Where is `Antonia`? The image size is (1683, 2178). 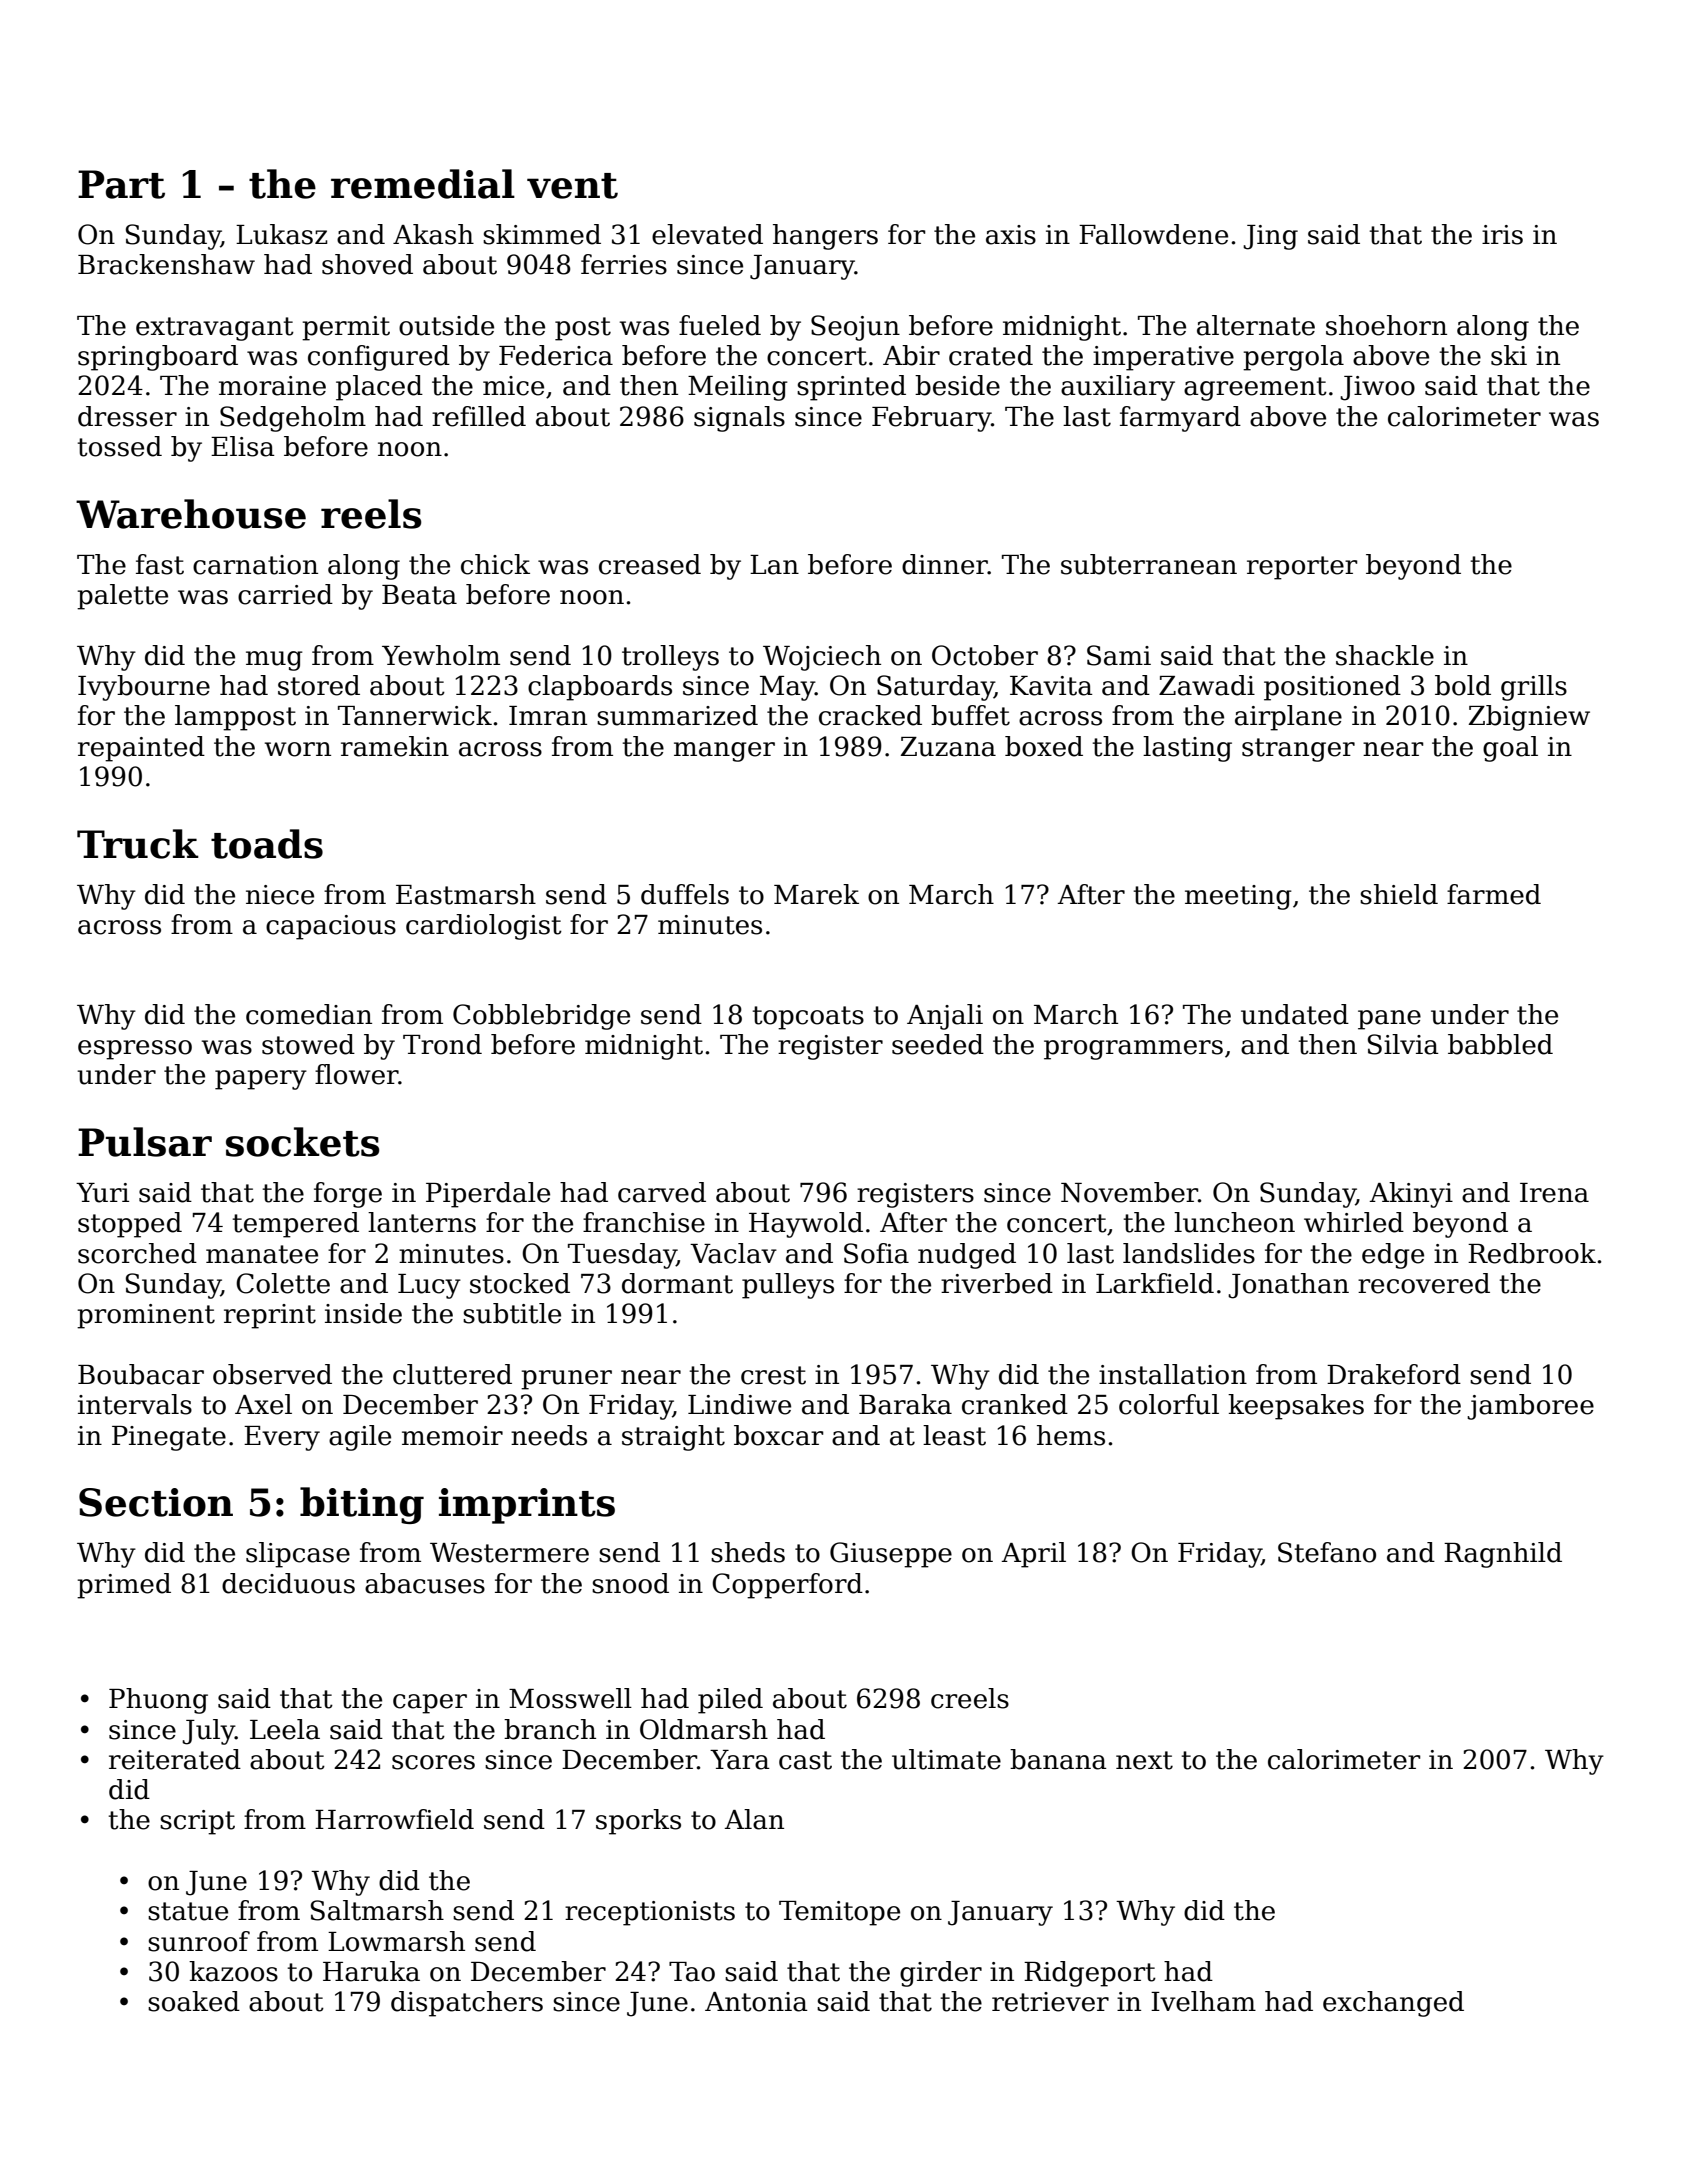 Antonia is located at coordinates (756, 2002).
